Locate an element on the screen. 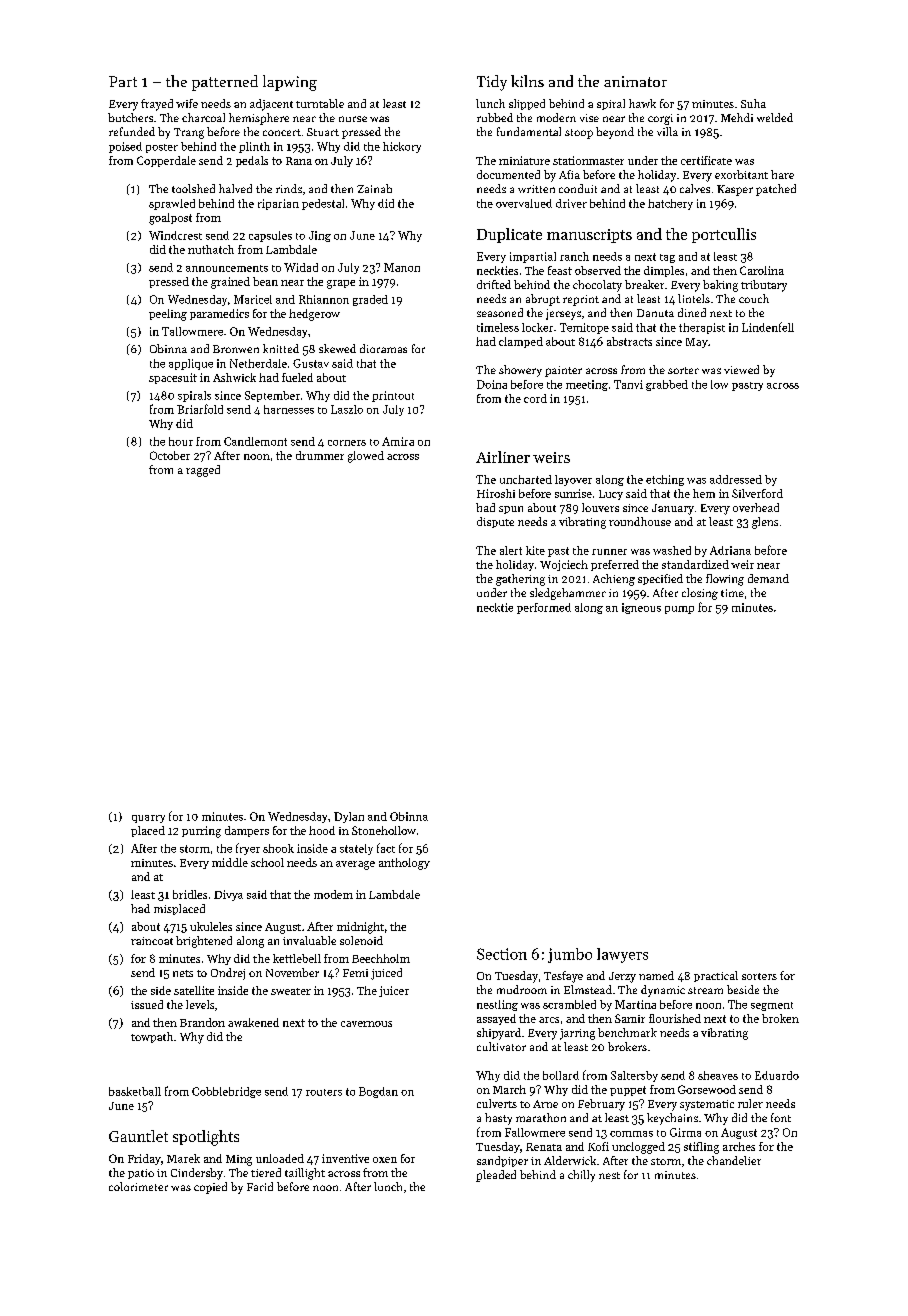 This screenshot has width=908, height=1316. hickory is located at coordinates (402, 147).
